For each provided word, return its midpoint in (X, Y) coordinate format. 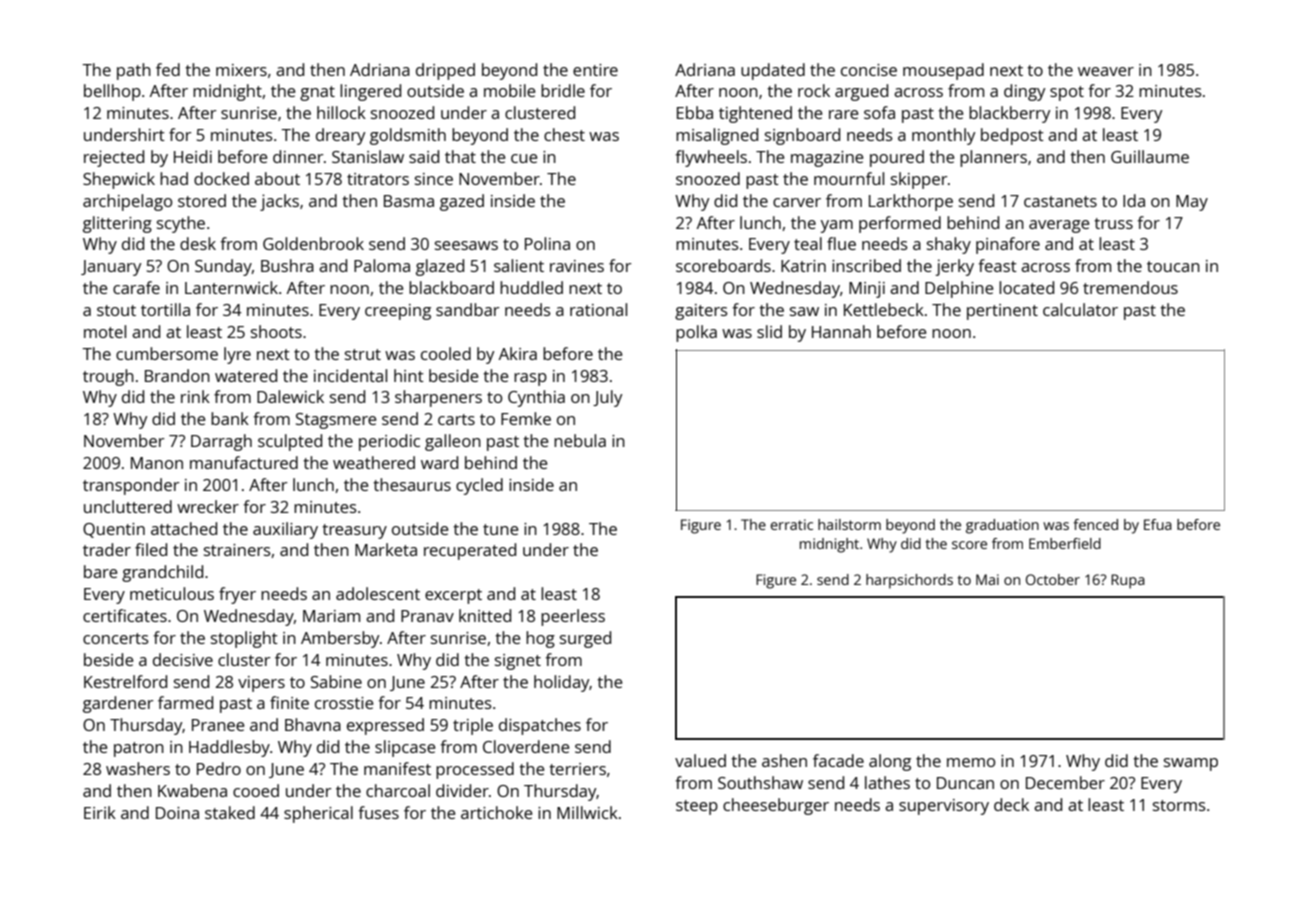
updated (773, 71)
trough (108, 377)
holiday (562, 683)
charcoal (398, 790)
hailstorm (849, 524)
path (134, 71)
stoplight (244, 639)
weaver (1106, 71)
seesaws (466, 245)
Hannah (841, 331)
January (111, 268)
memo (971, 762)
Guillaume (1150, 156)
